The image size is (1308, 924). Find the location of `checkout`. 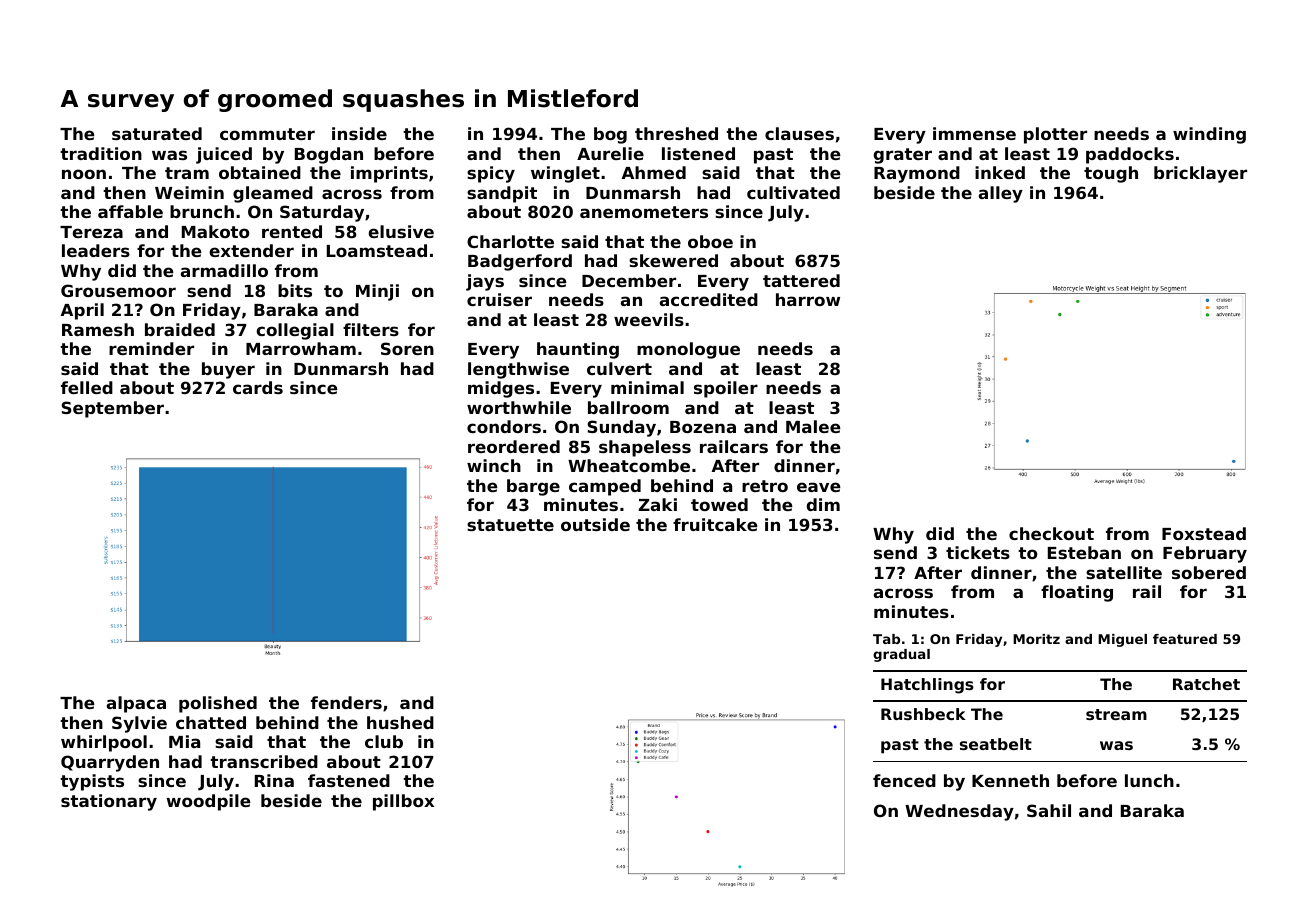

checkout is located at coordinates (1051, 533).
